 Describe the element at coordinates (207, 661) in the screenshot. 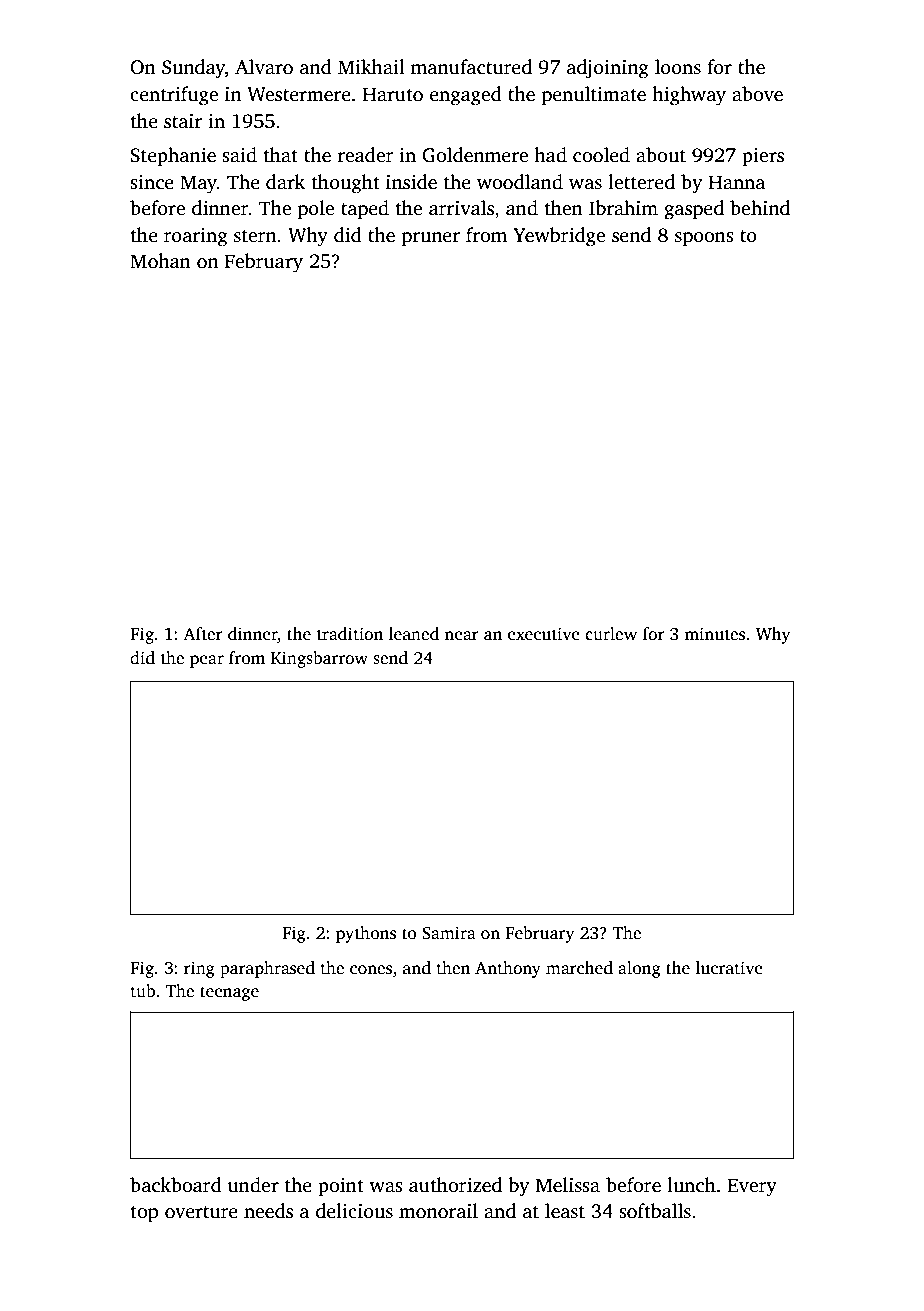

I see `pear` at that location.
